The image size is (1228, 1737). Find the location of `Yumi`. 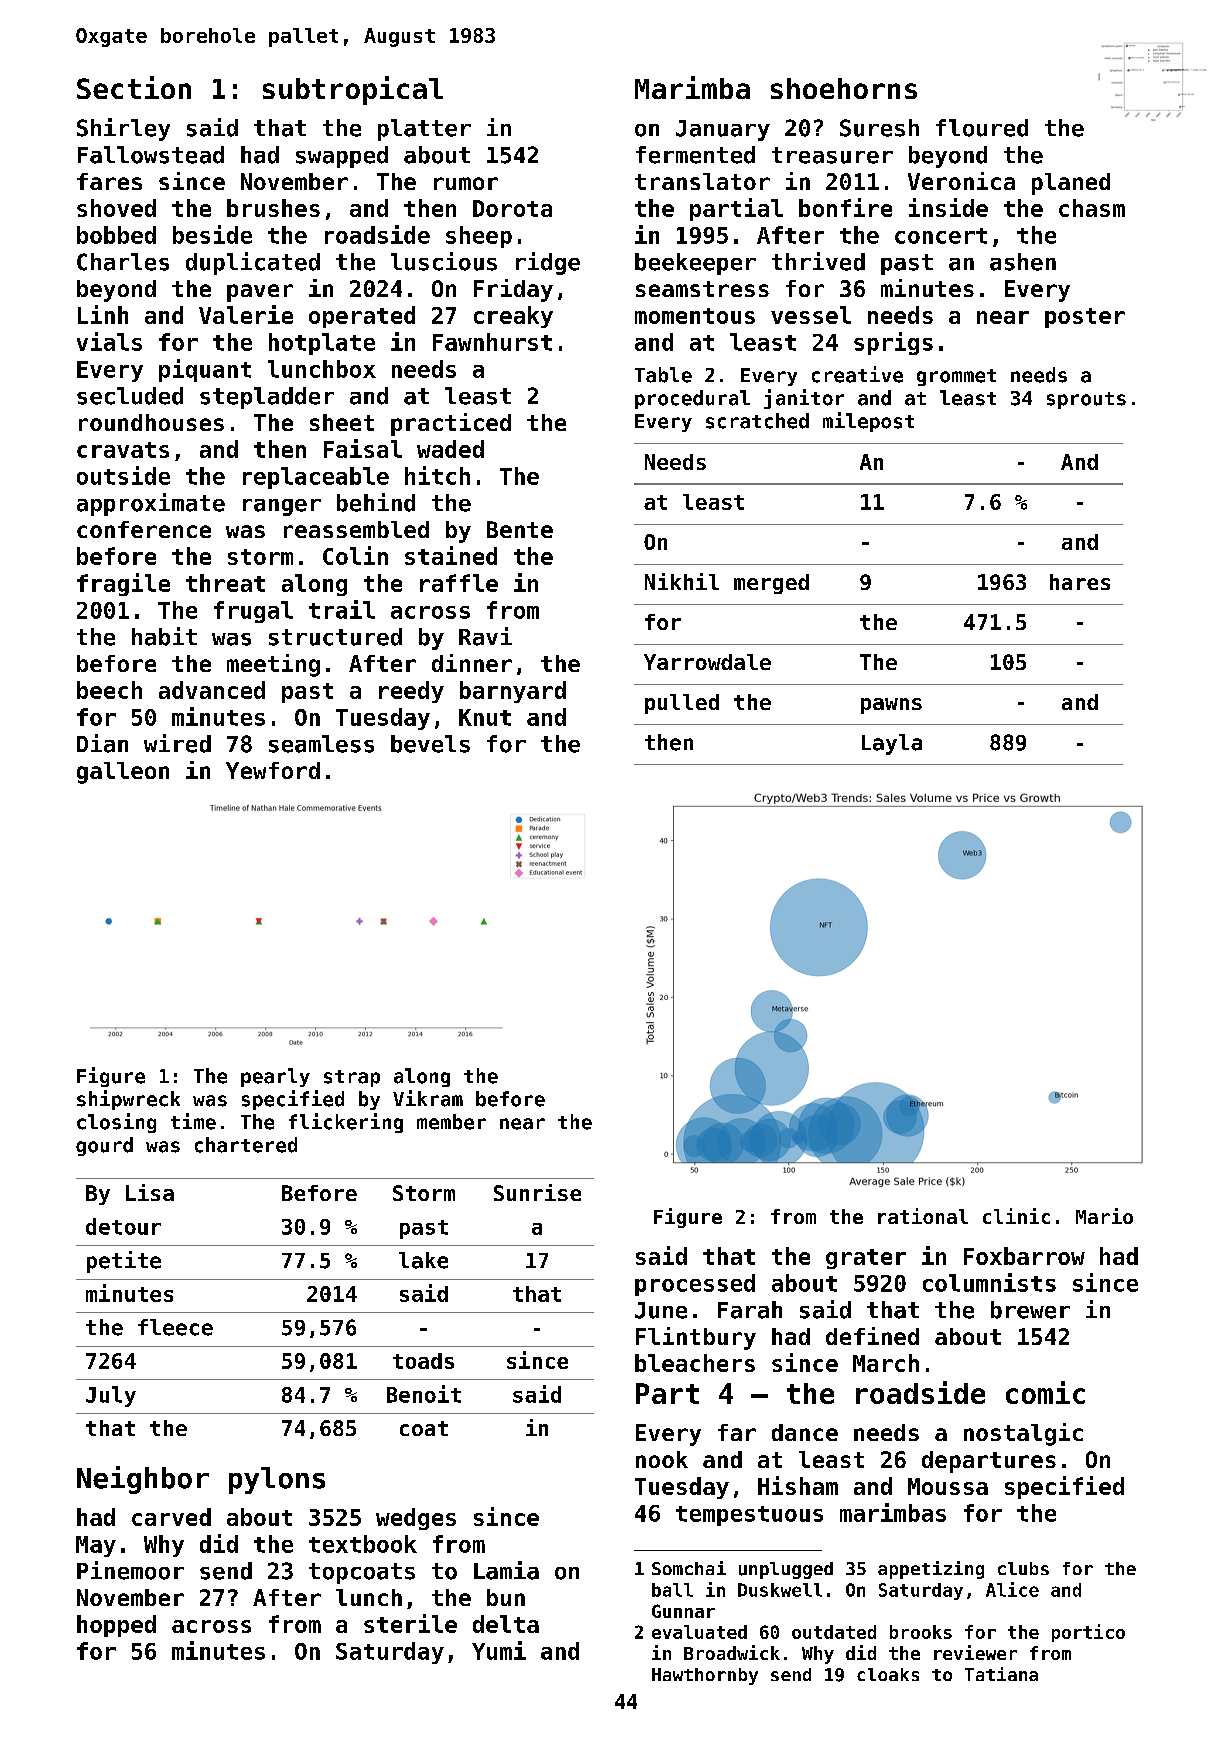

Yumi is located at coordinates (499, 1650).
